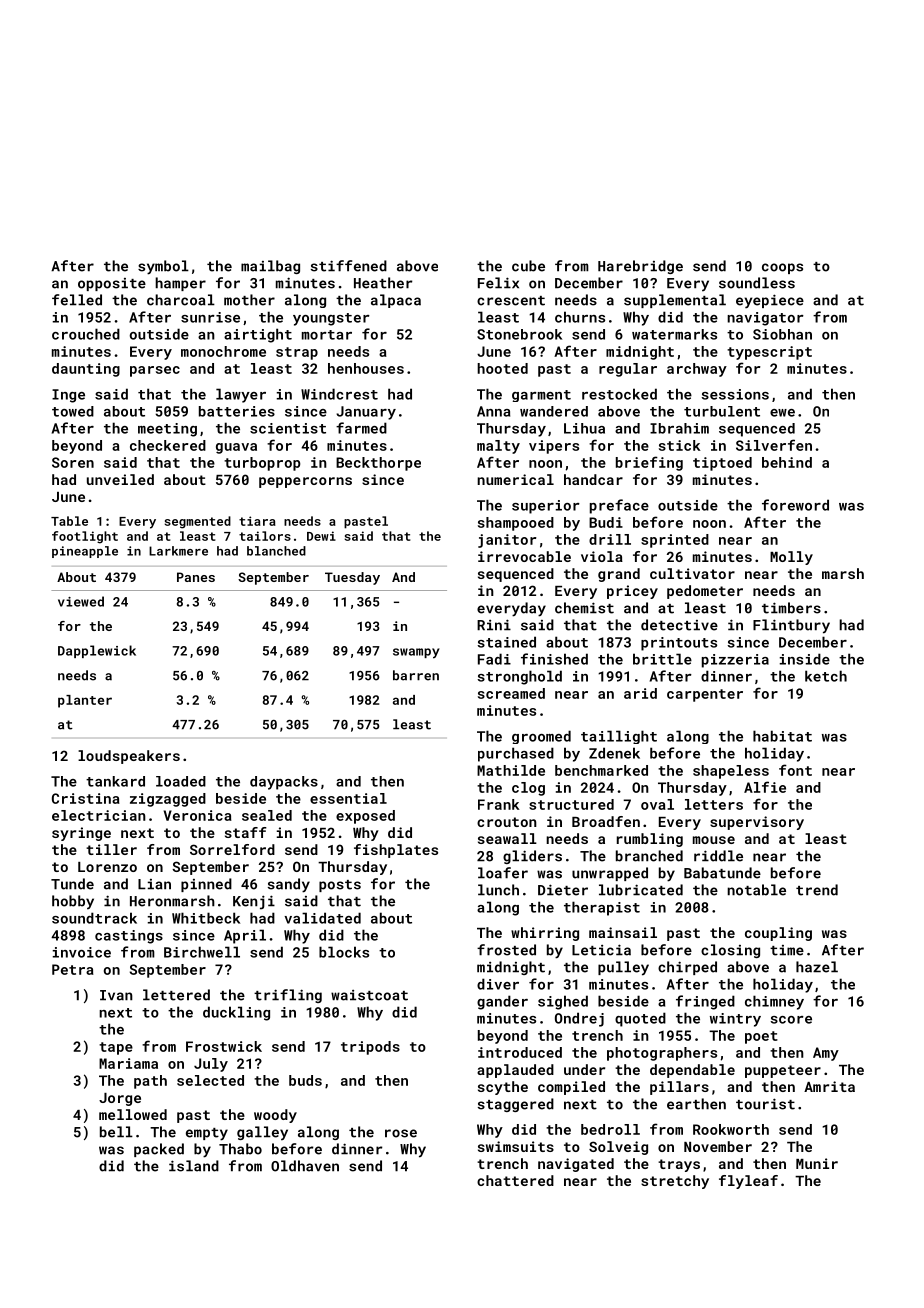  I want to click on gander, so click(502, 1002).
